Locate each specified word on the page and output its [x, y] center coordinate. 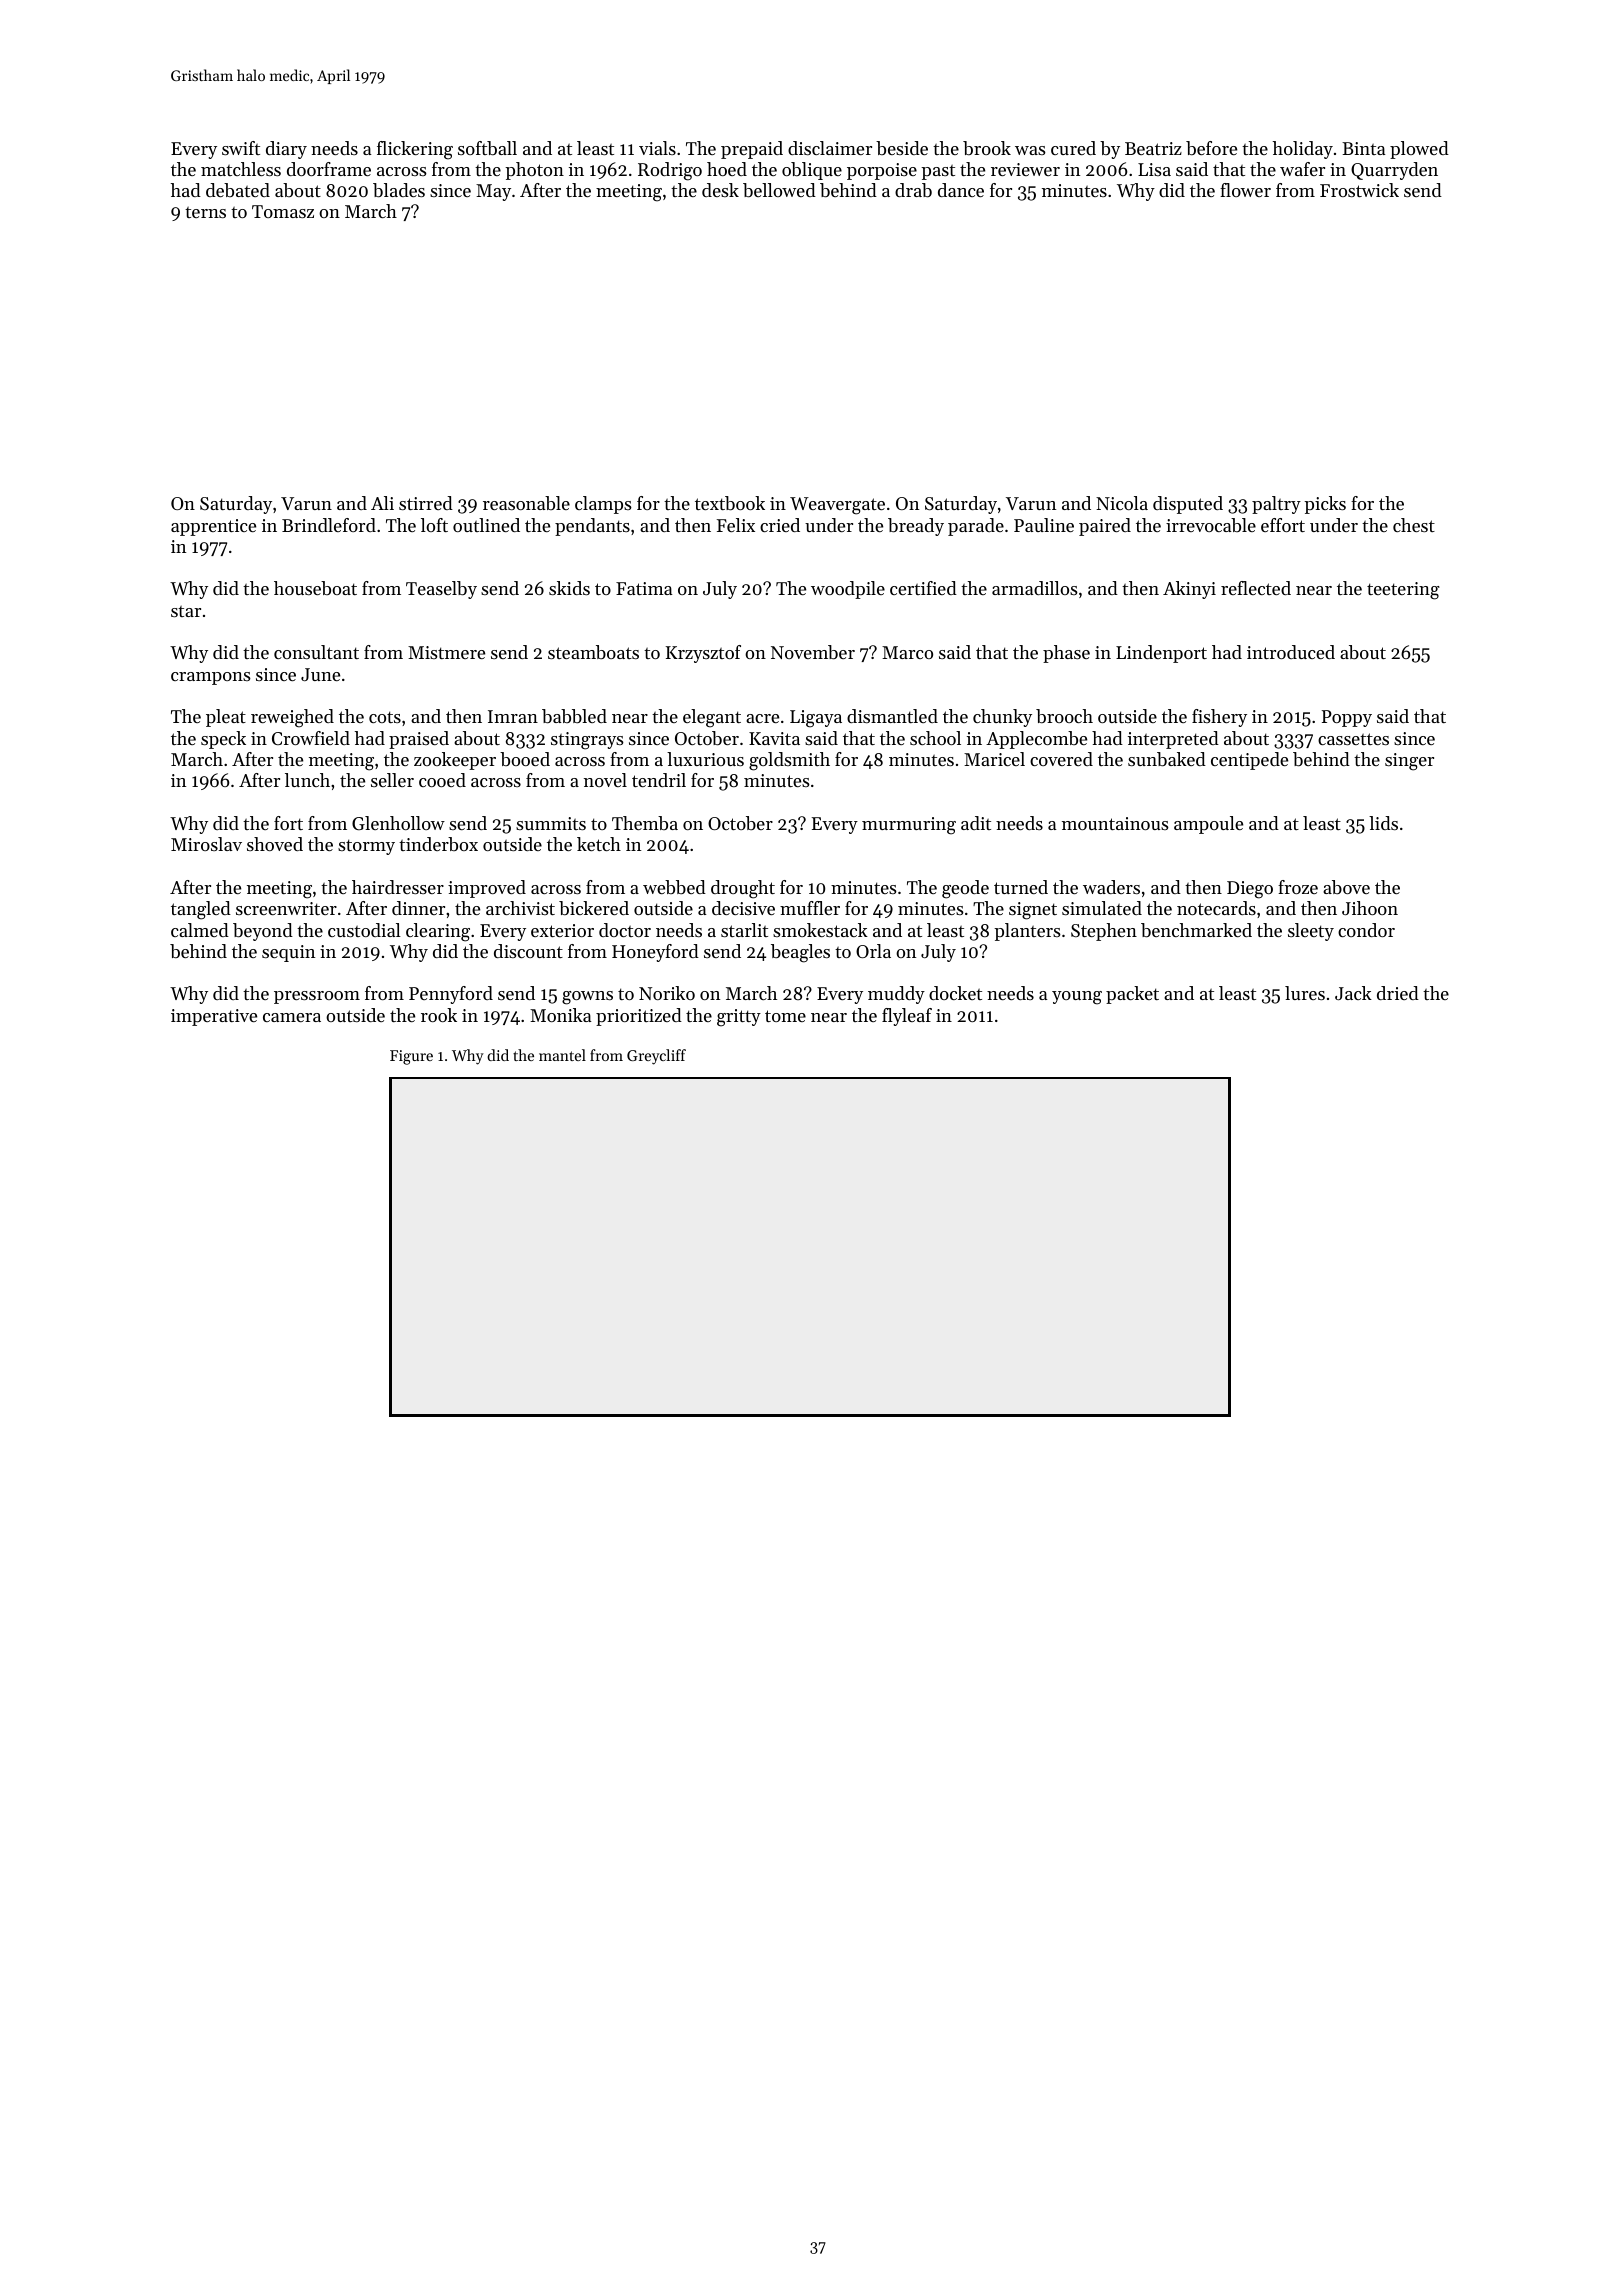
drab [913, 190]
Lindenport [1161, 654]
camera [292, 1017]
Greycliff [656, 1057]
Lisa [1154, 169]
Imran [513, 716]
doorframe [329, 169]
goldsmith [789, 761]
